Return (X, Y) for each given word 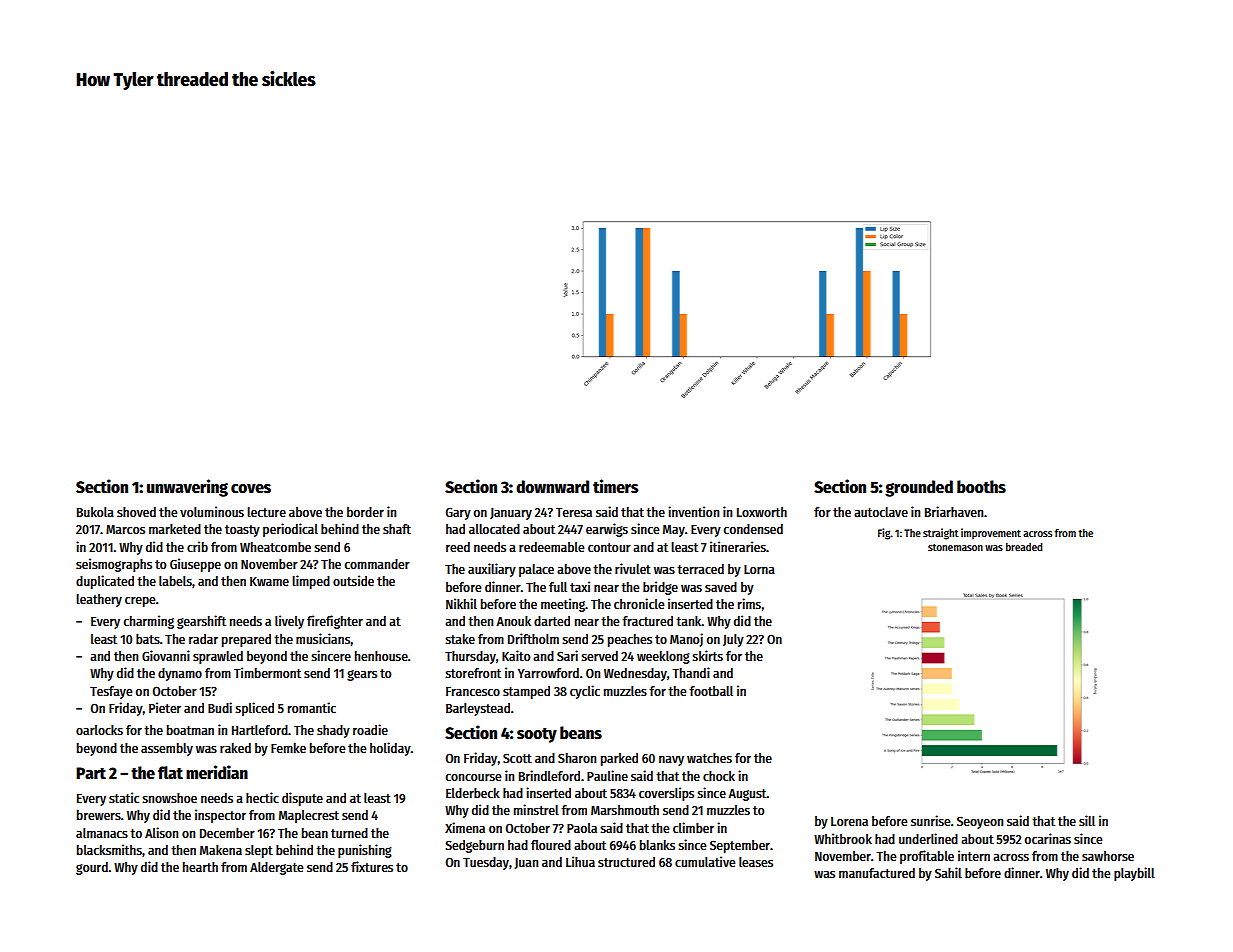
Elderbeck (473, 793)
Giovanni (166, 655)
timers (616, 486)
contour (609, 547)
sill (1087, 820)
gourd (92, 868)
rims (749, 603)
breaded (1024, 547)
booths (981, 487)
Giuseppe (195, 565)
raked (235, 748)
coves (251, 489)
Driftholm (533, 638)
